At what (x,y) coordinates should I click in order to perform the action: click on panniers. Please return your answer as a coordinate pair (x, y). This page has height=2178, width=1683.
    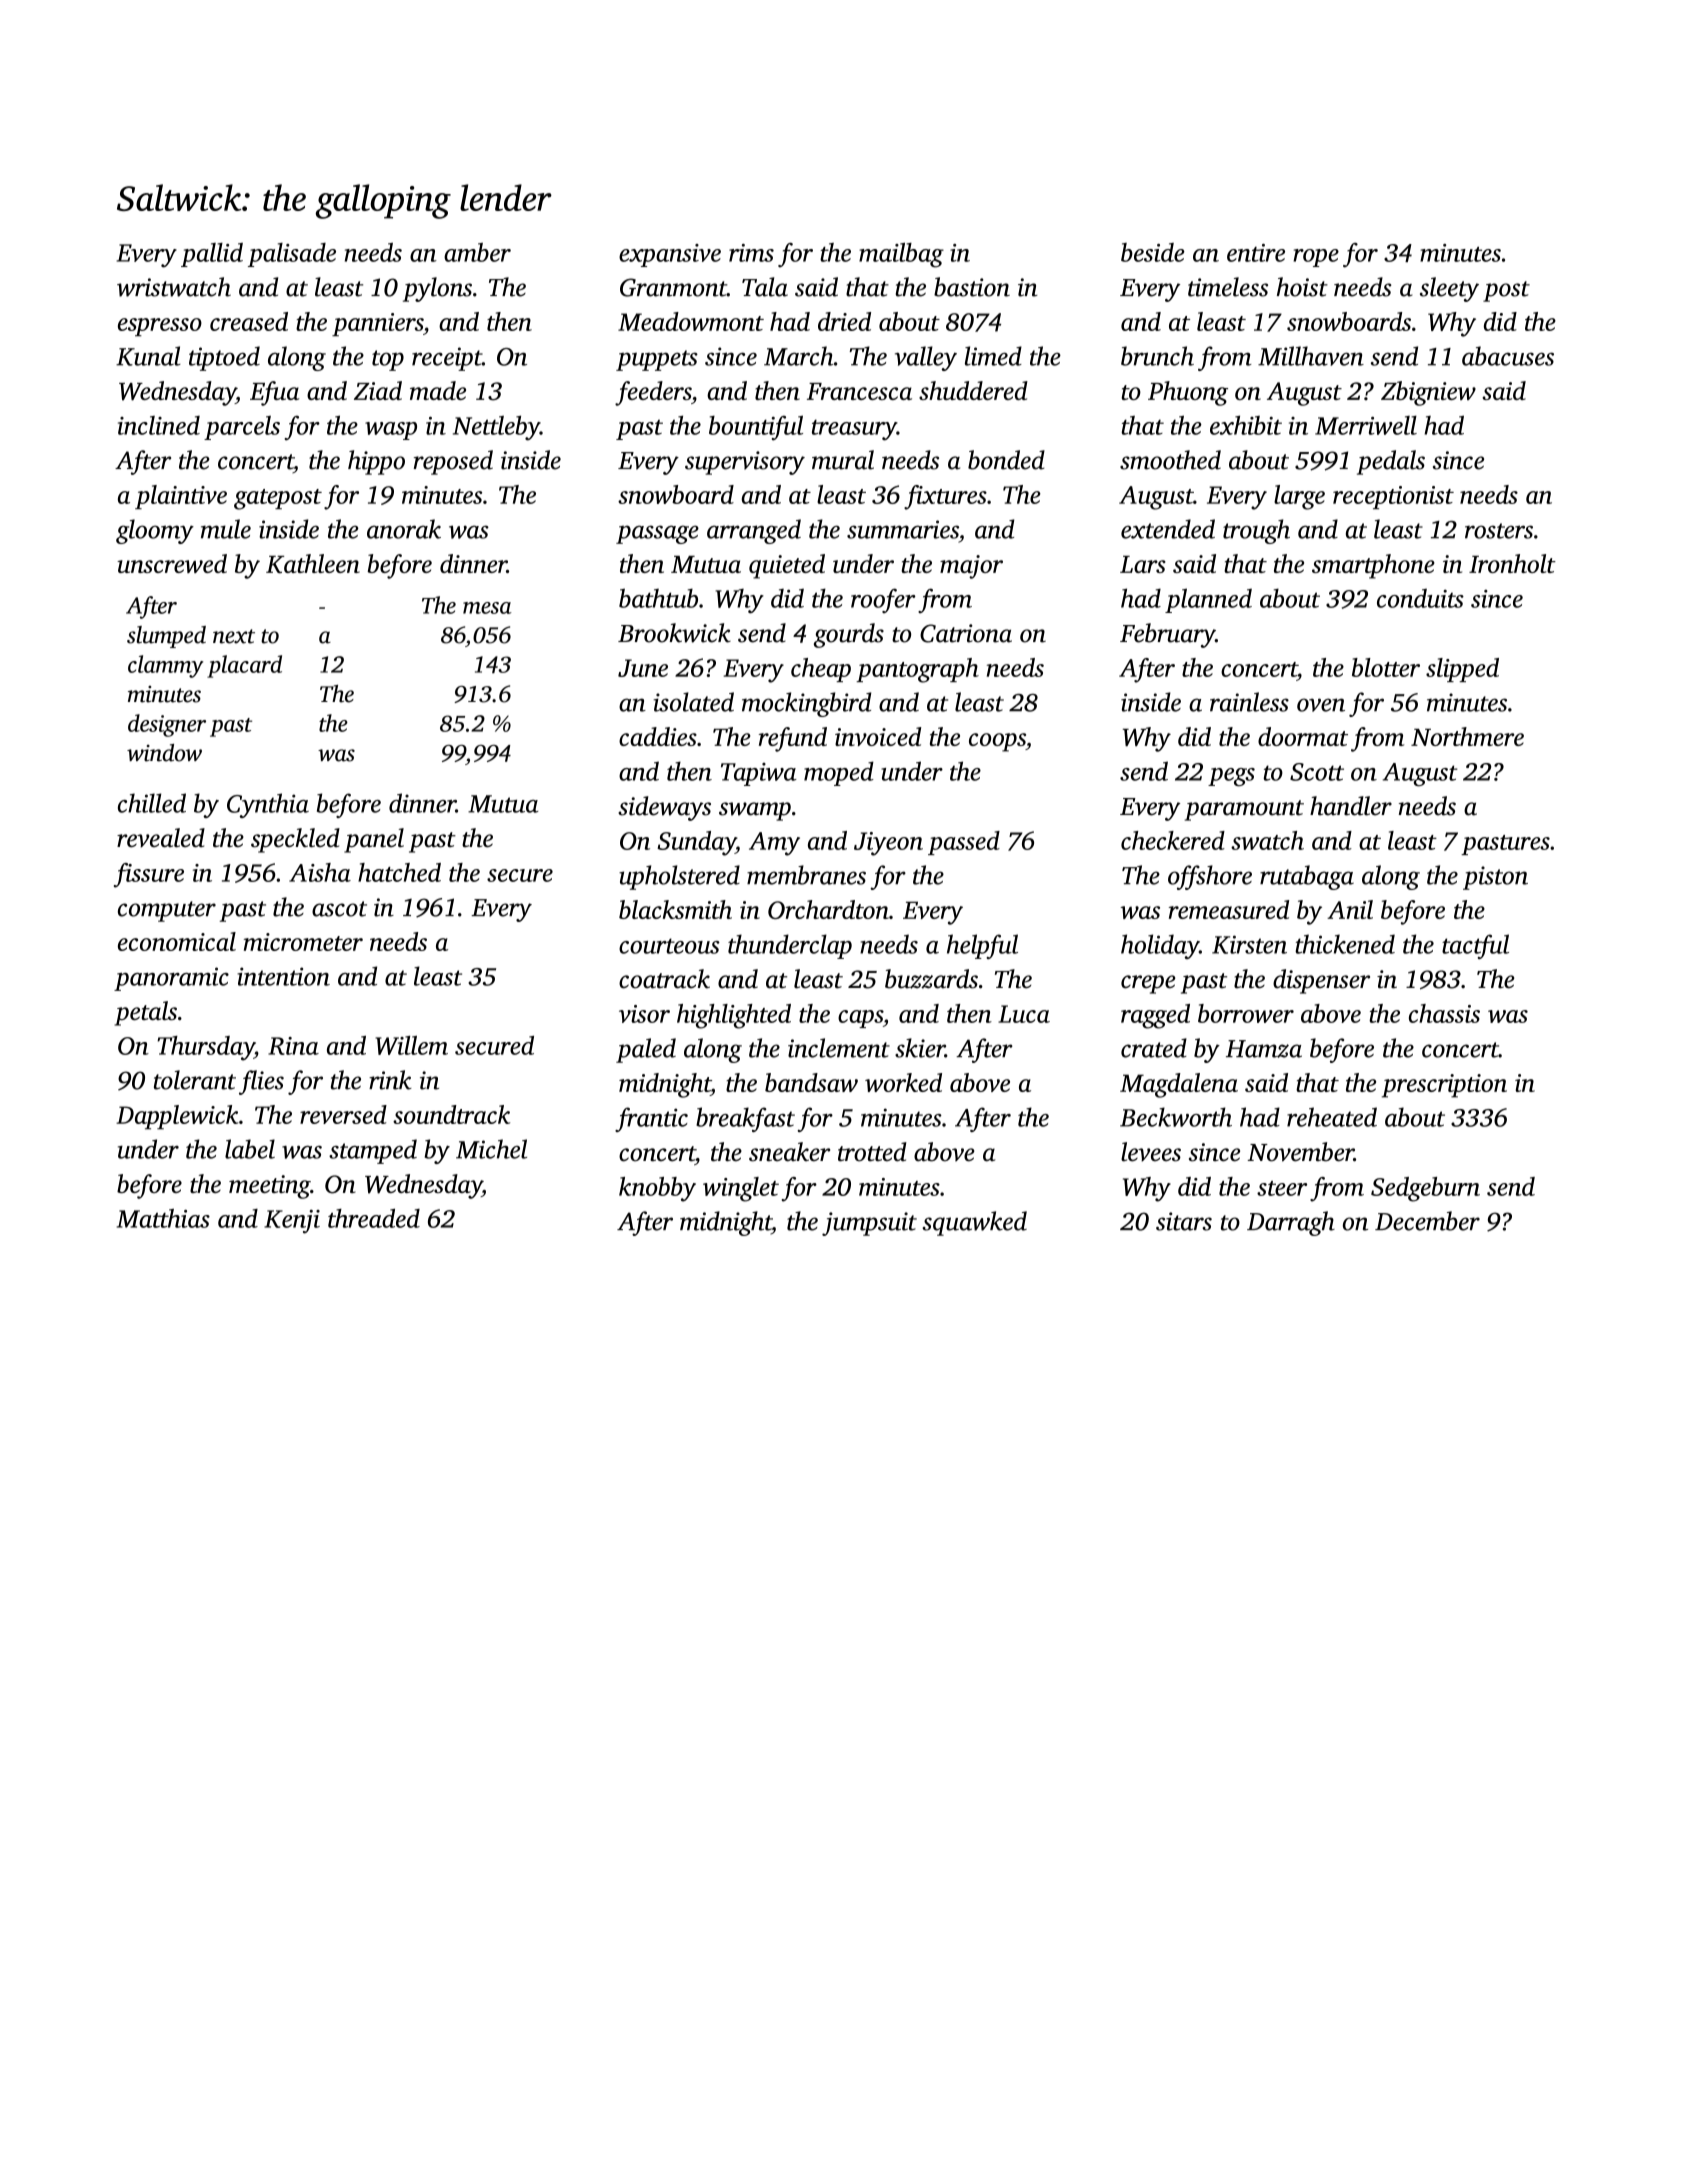
    Looking at the image, I should click on (377, 324).
